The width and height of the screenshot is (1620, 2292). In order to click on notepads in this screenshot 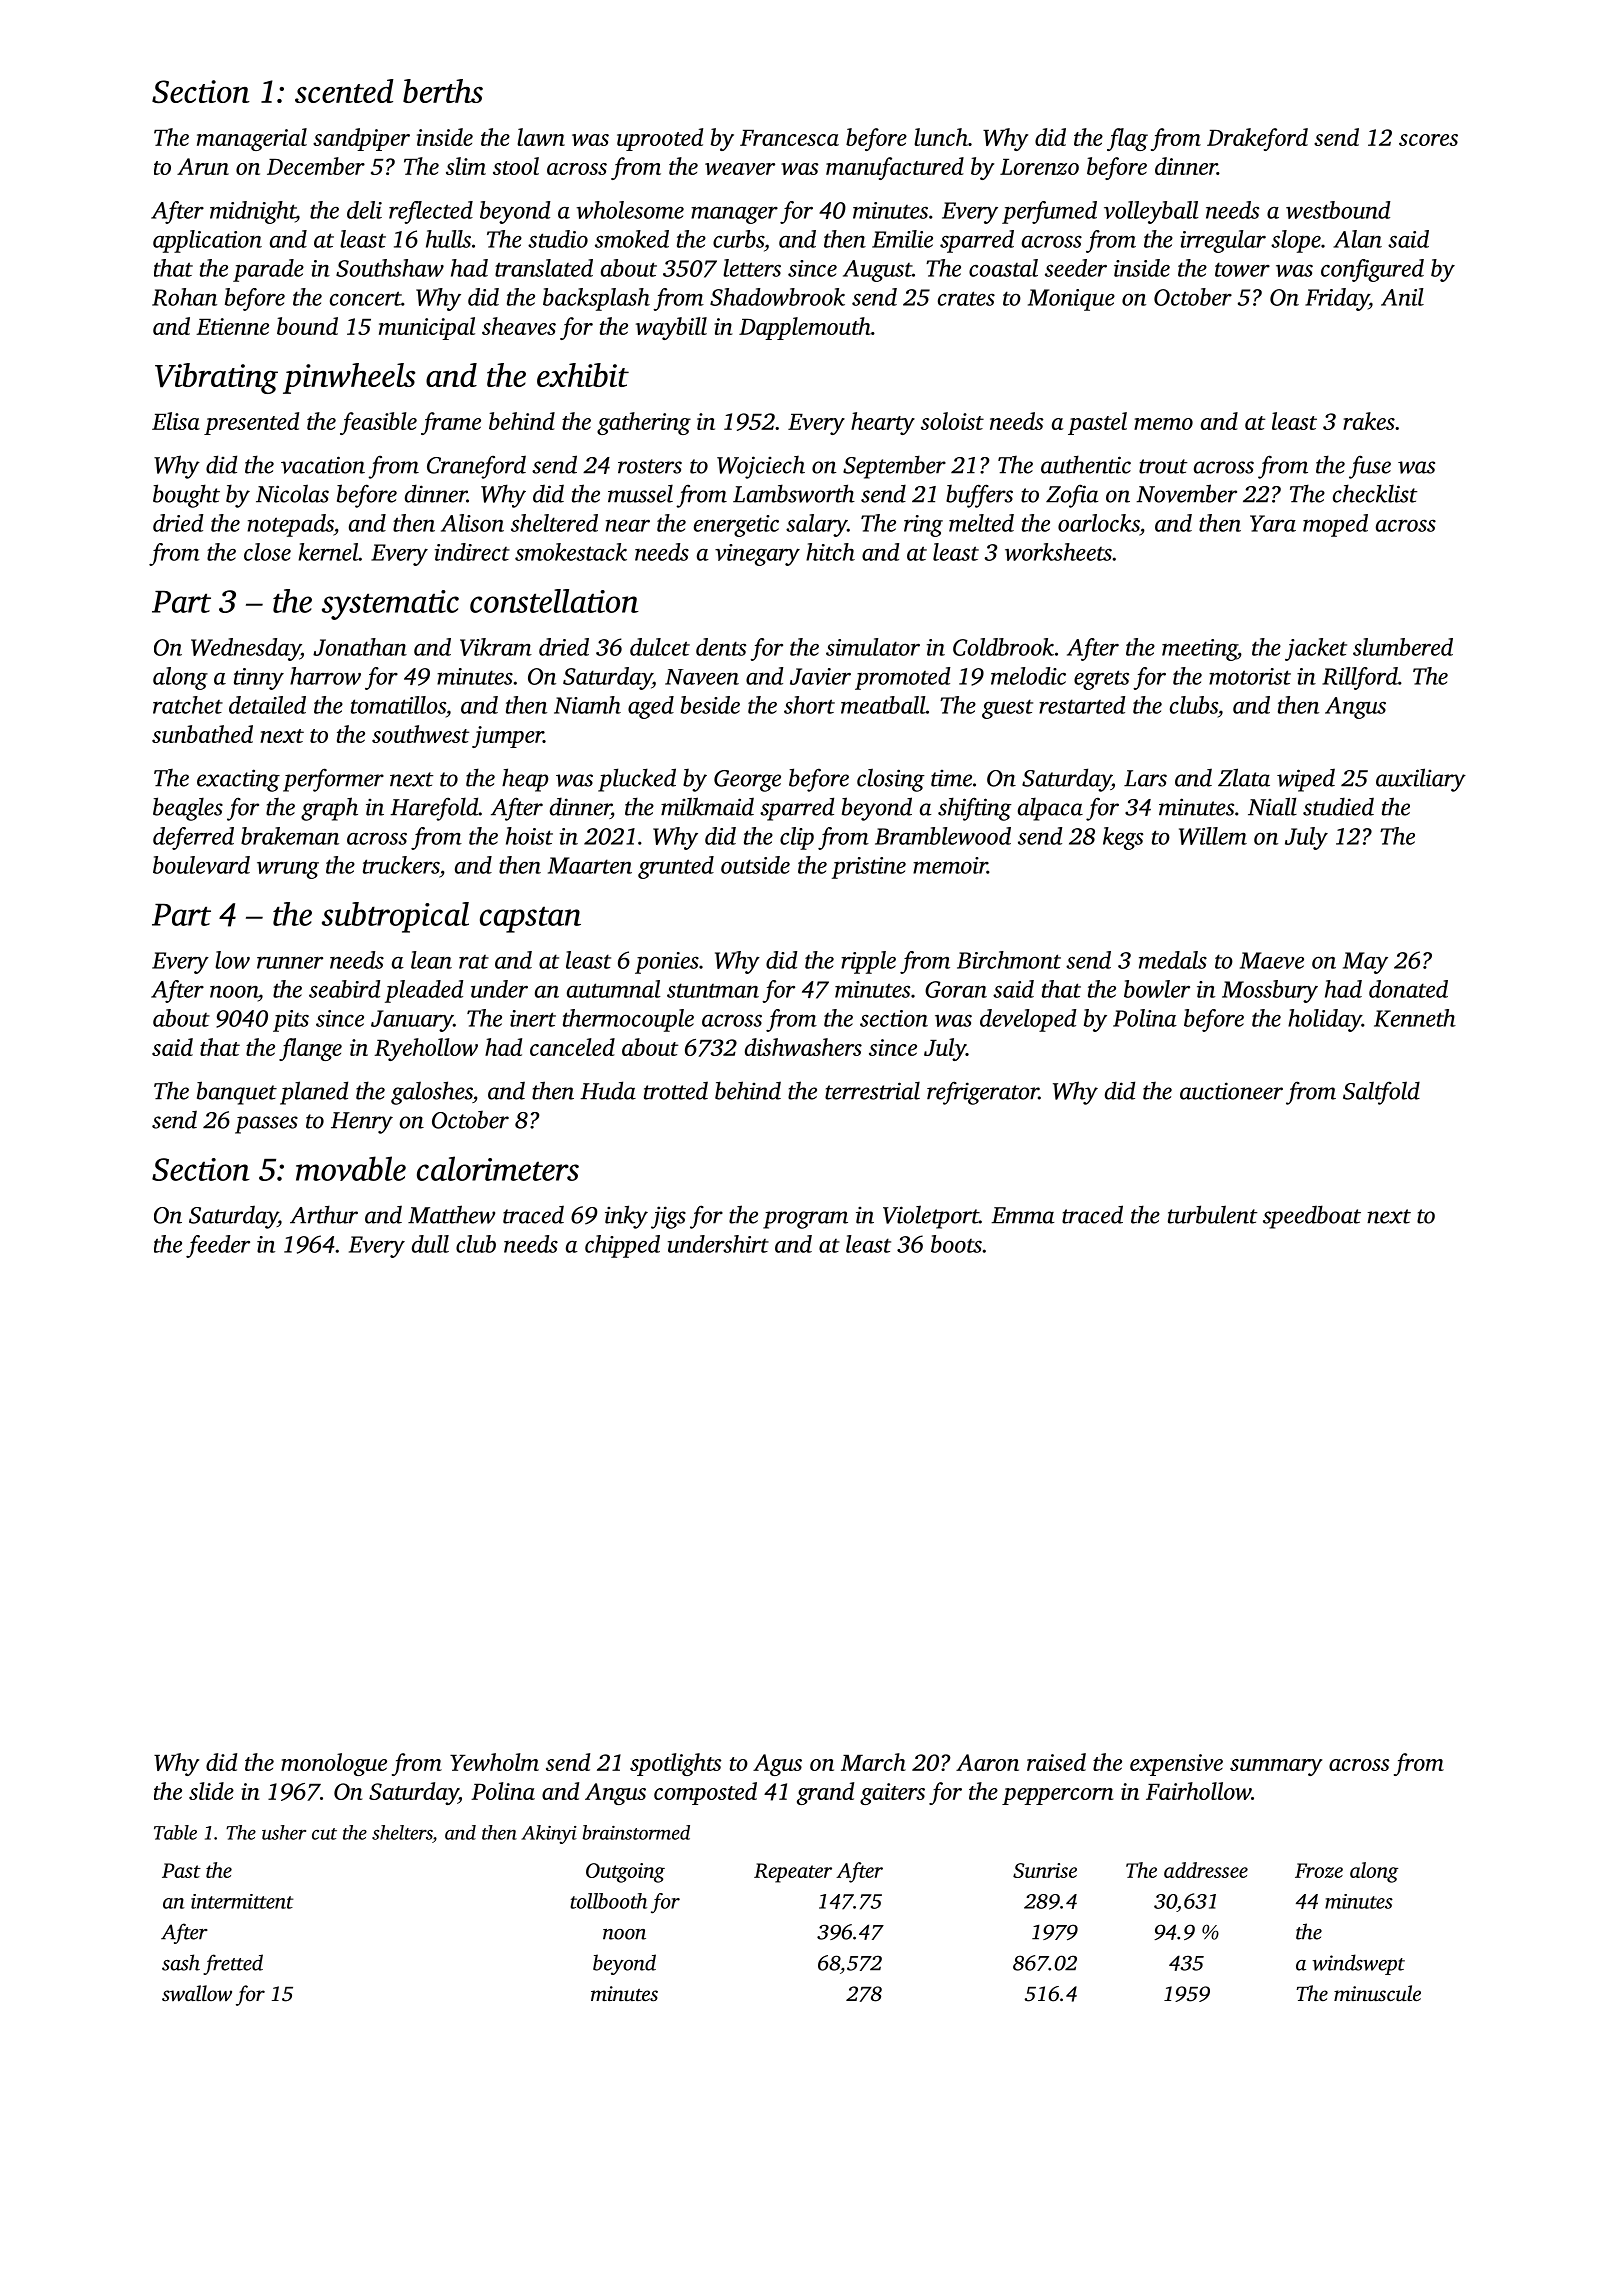, I will do `click(290, 525)`.
